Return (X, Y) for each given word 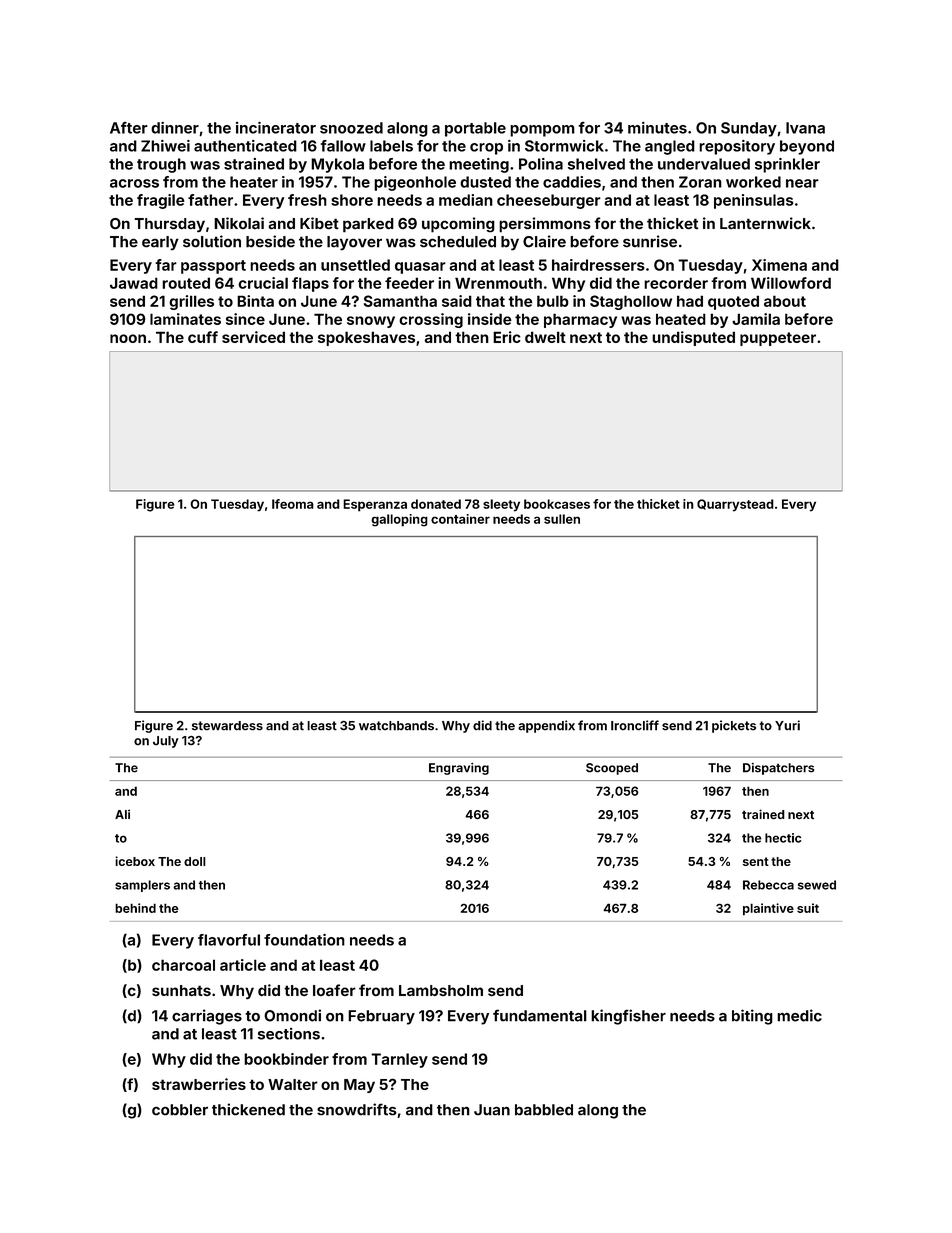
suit (808, 908)
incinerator (276, 128)
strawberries (199, 1084)
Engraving (459, 769)
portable (475, 129)
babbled (544, 1110)
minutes (657, 128)
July (165, 742)
